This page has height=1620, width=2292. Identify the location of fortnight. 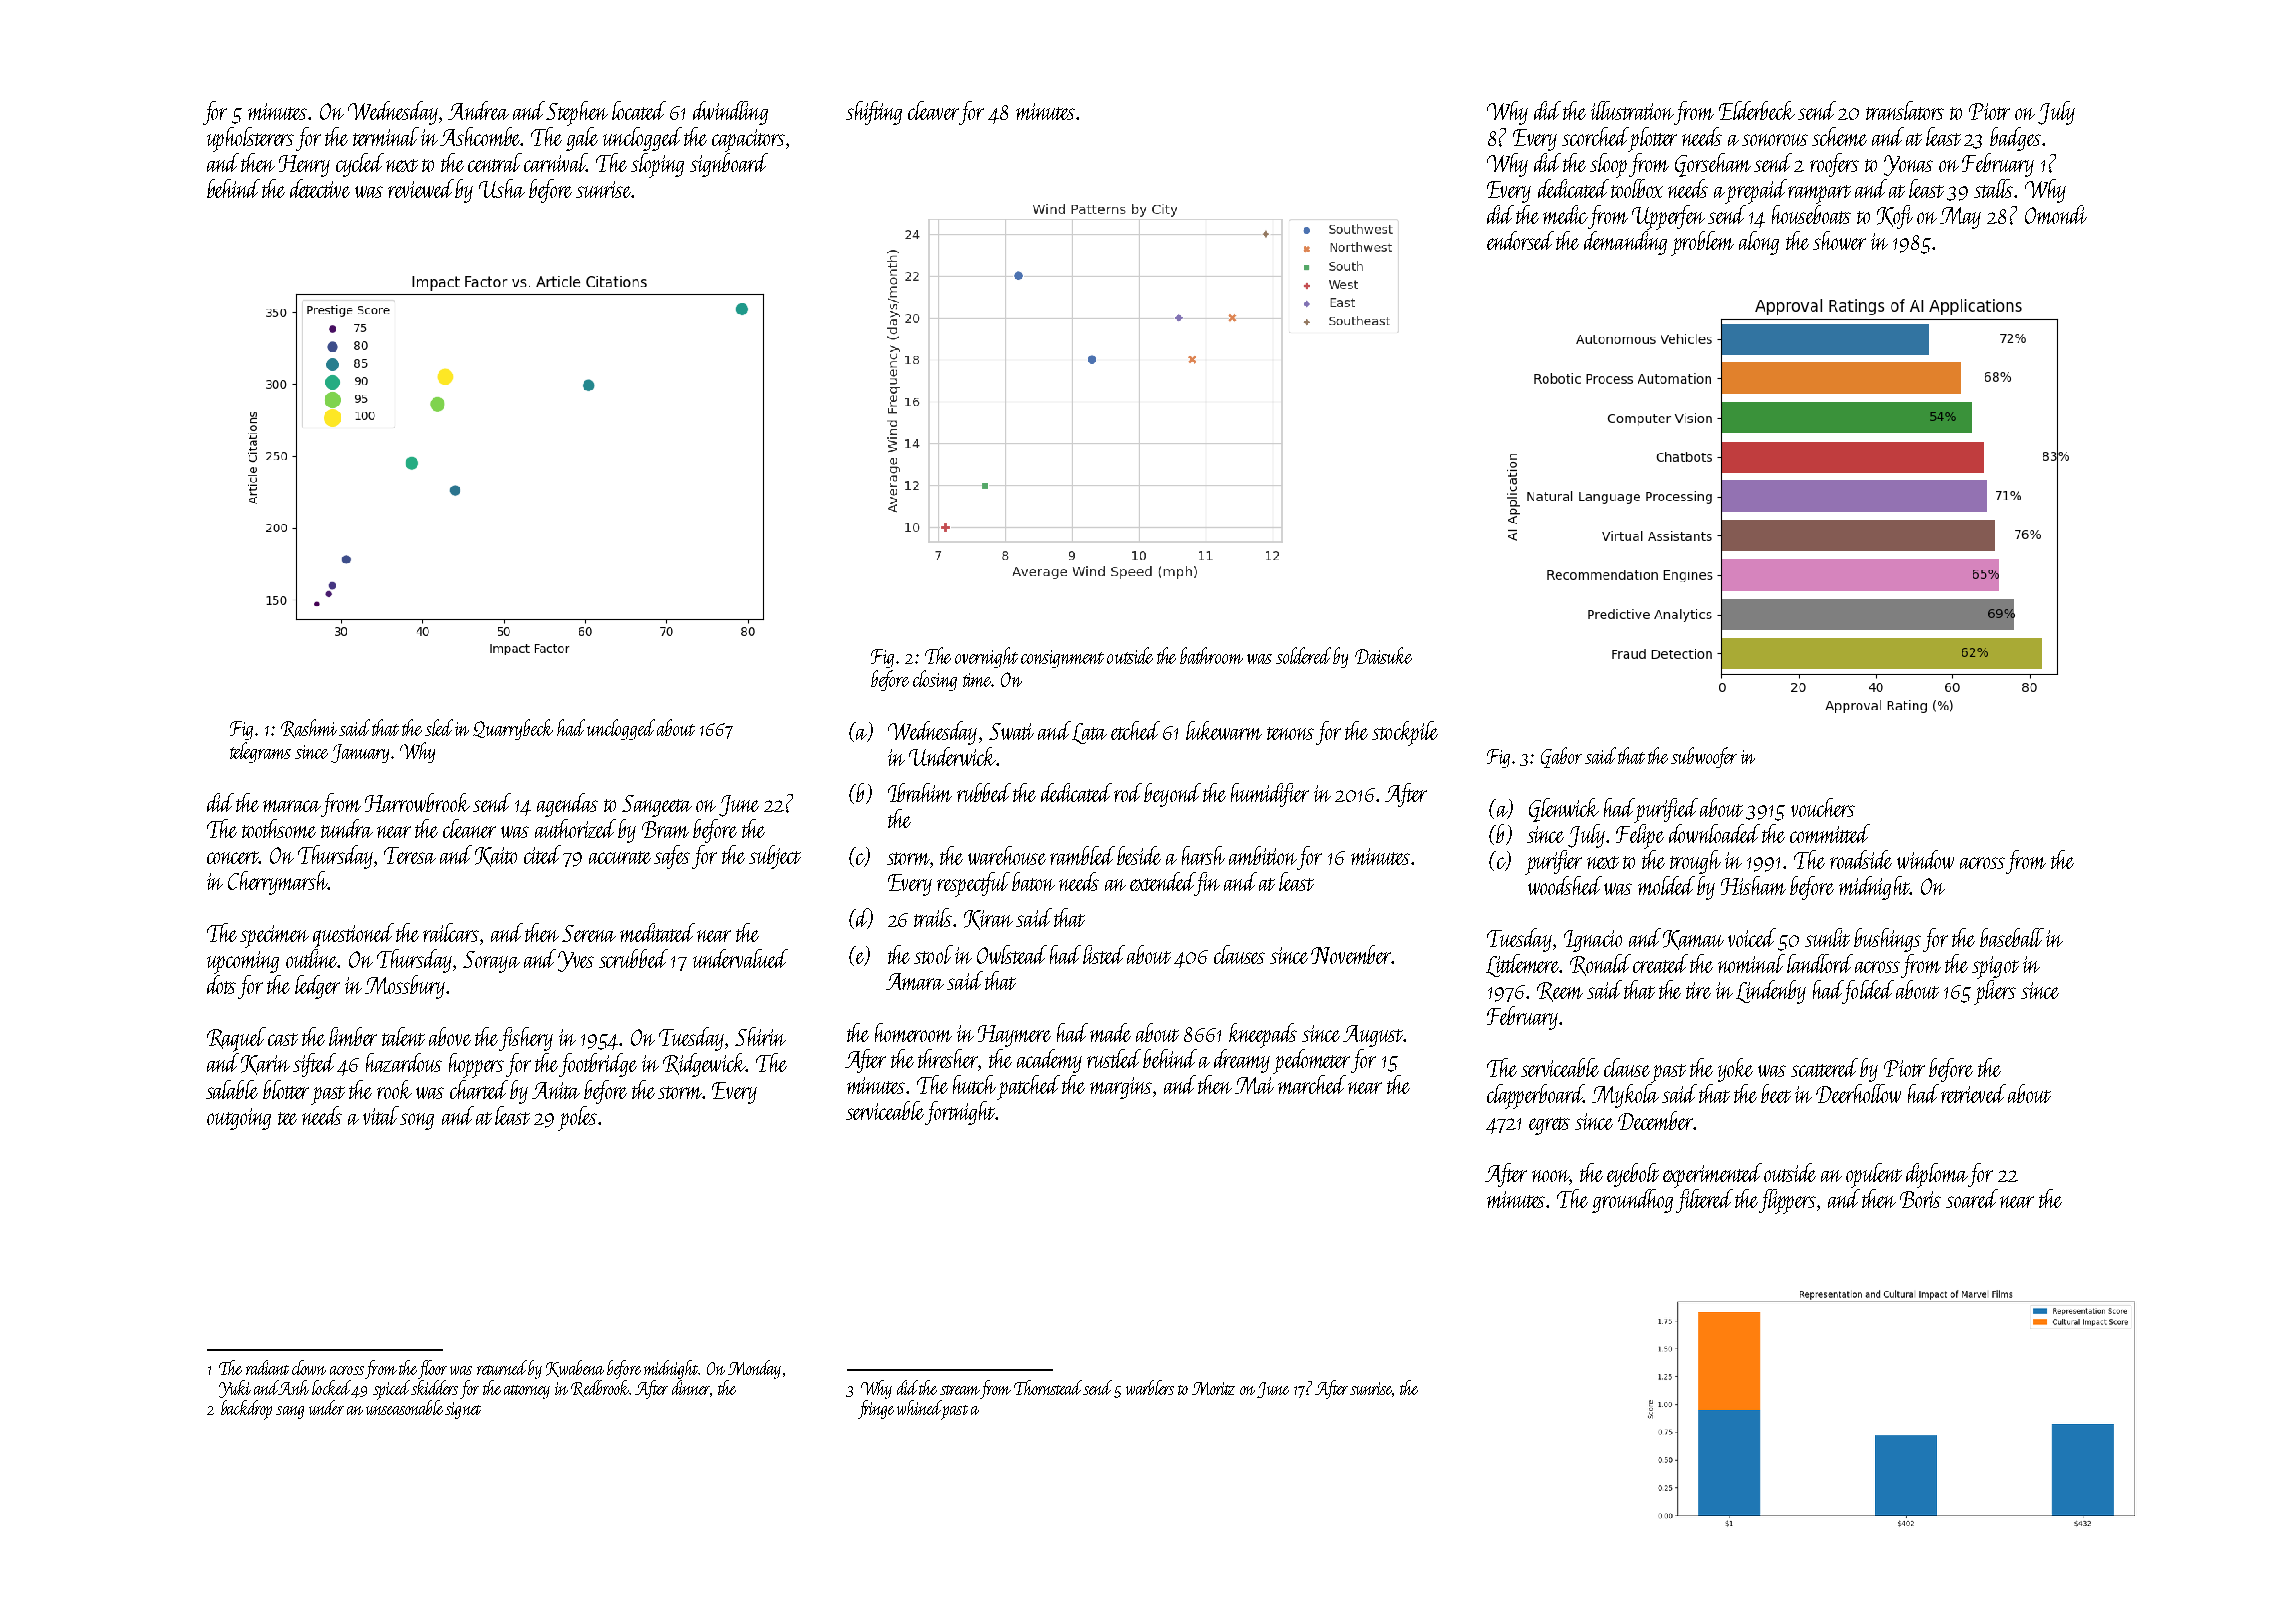
(960, 1113).
